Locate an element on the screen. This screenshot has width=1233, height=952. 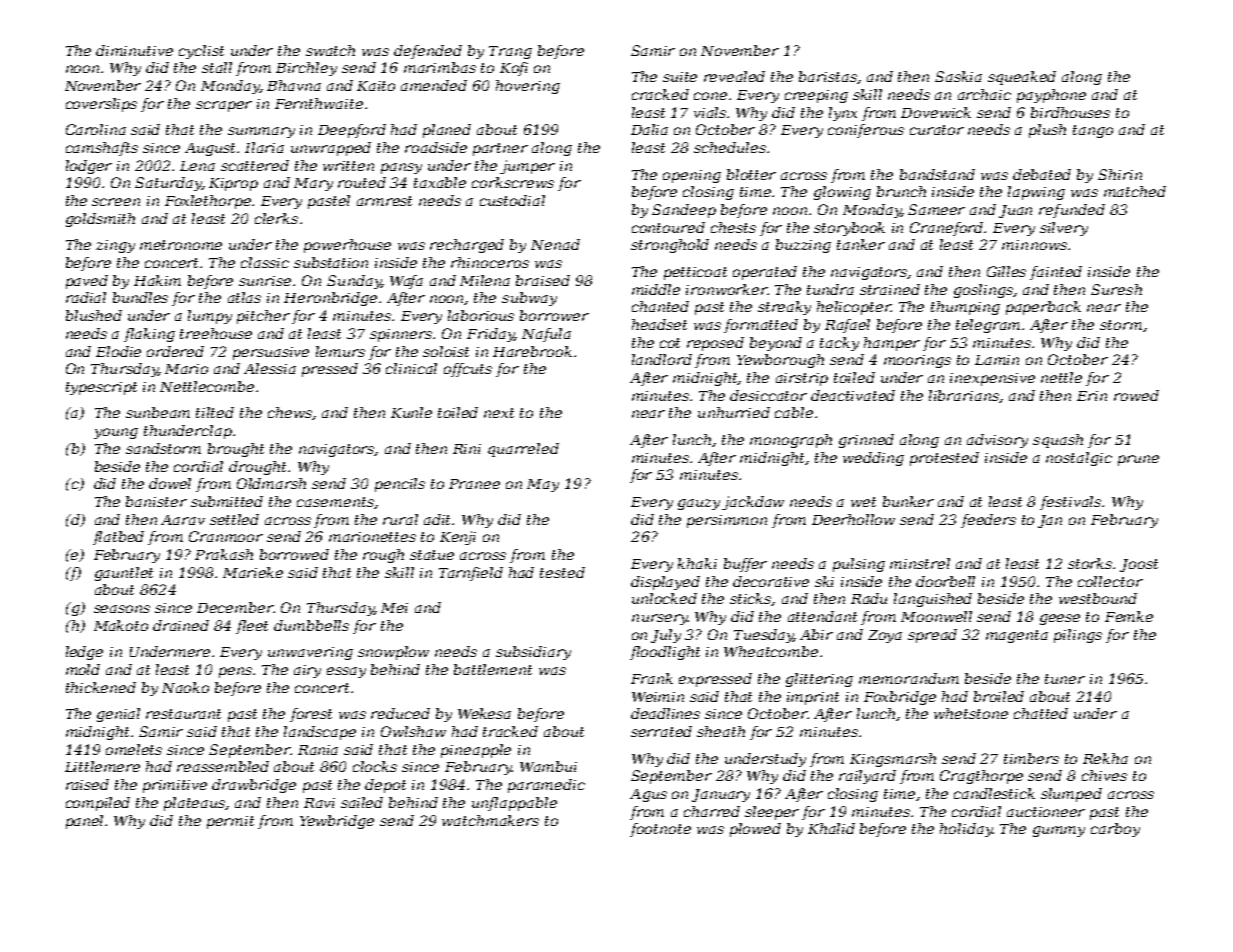
Suresh is located at coordinates (1116, 289).
